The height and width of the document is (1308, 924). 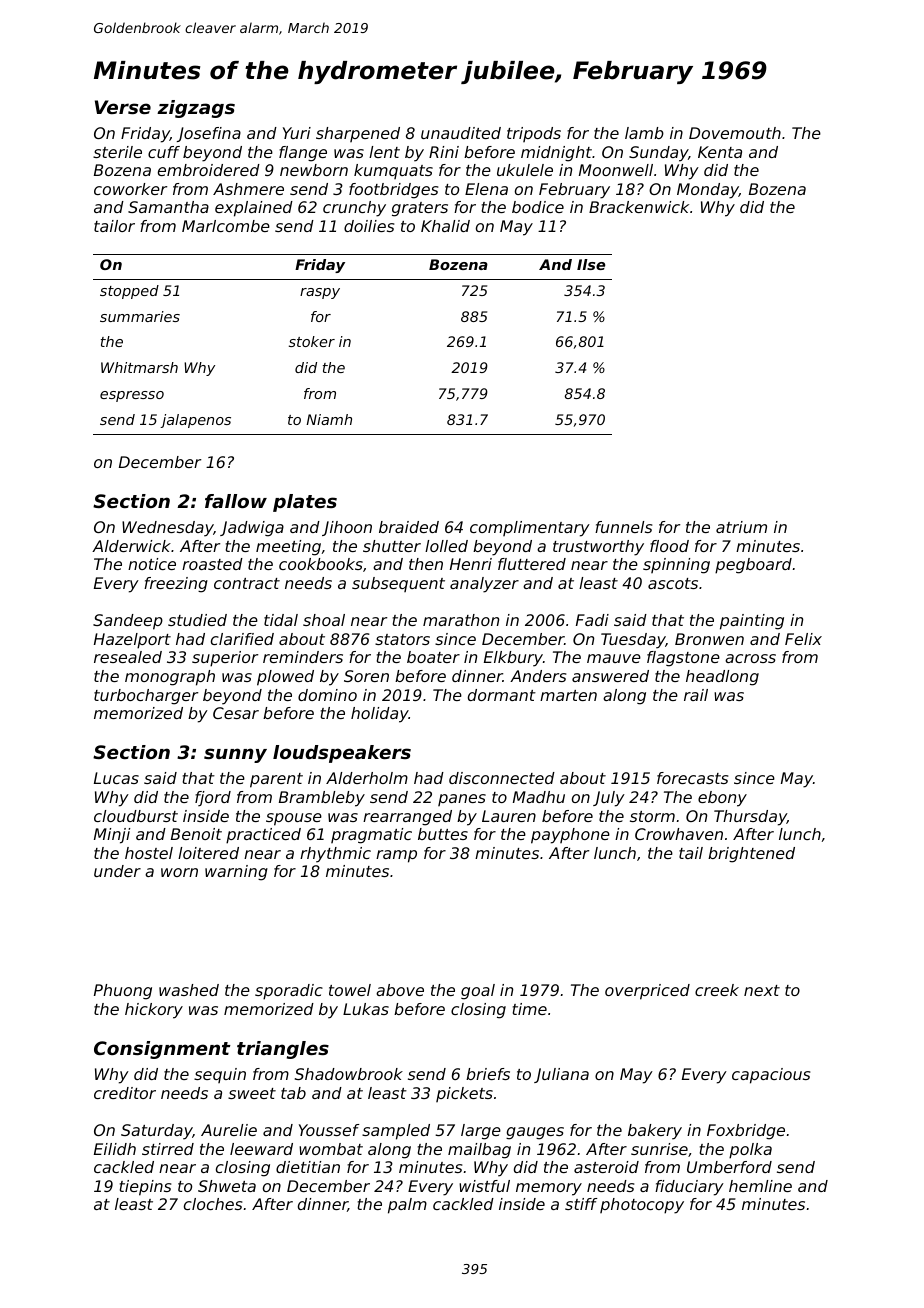 I want to click on raspy, so click(x=320, y=293).
